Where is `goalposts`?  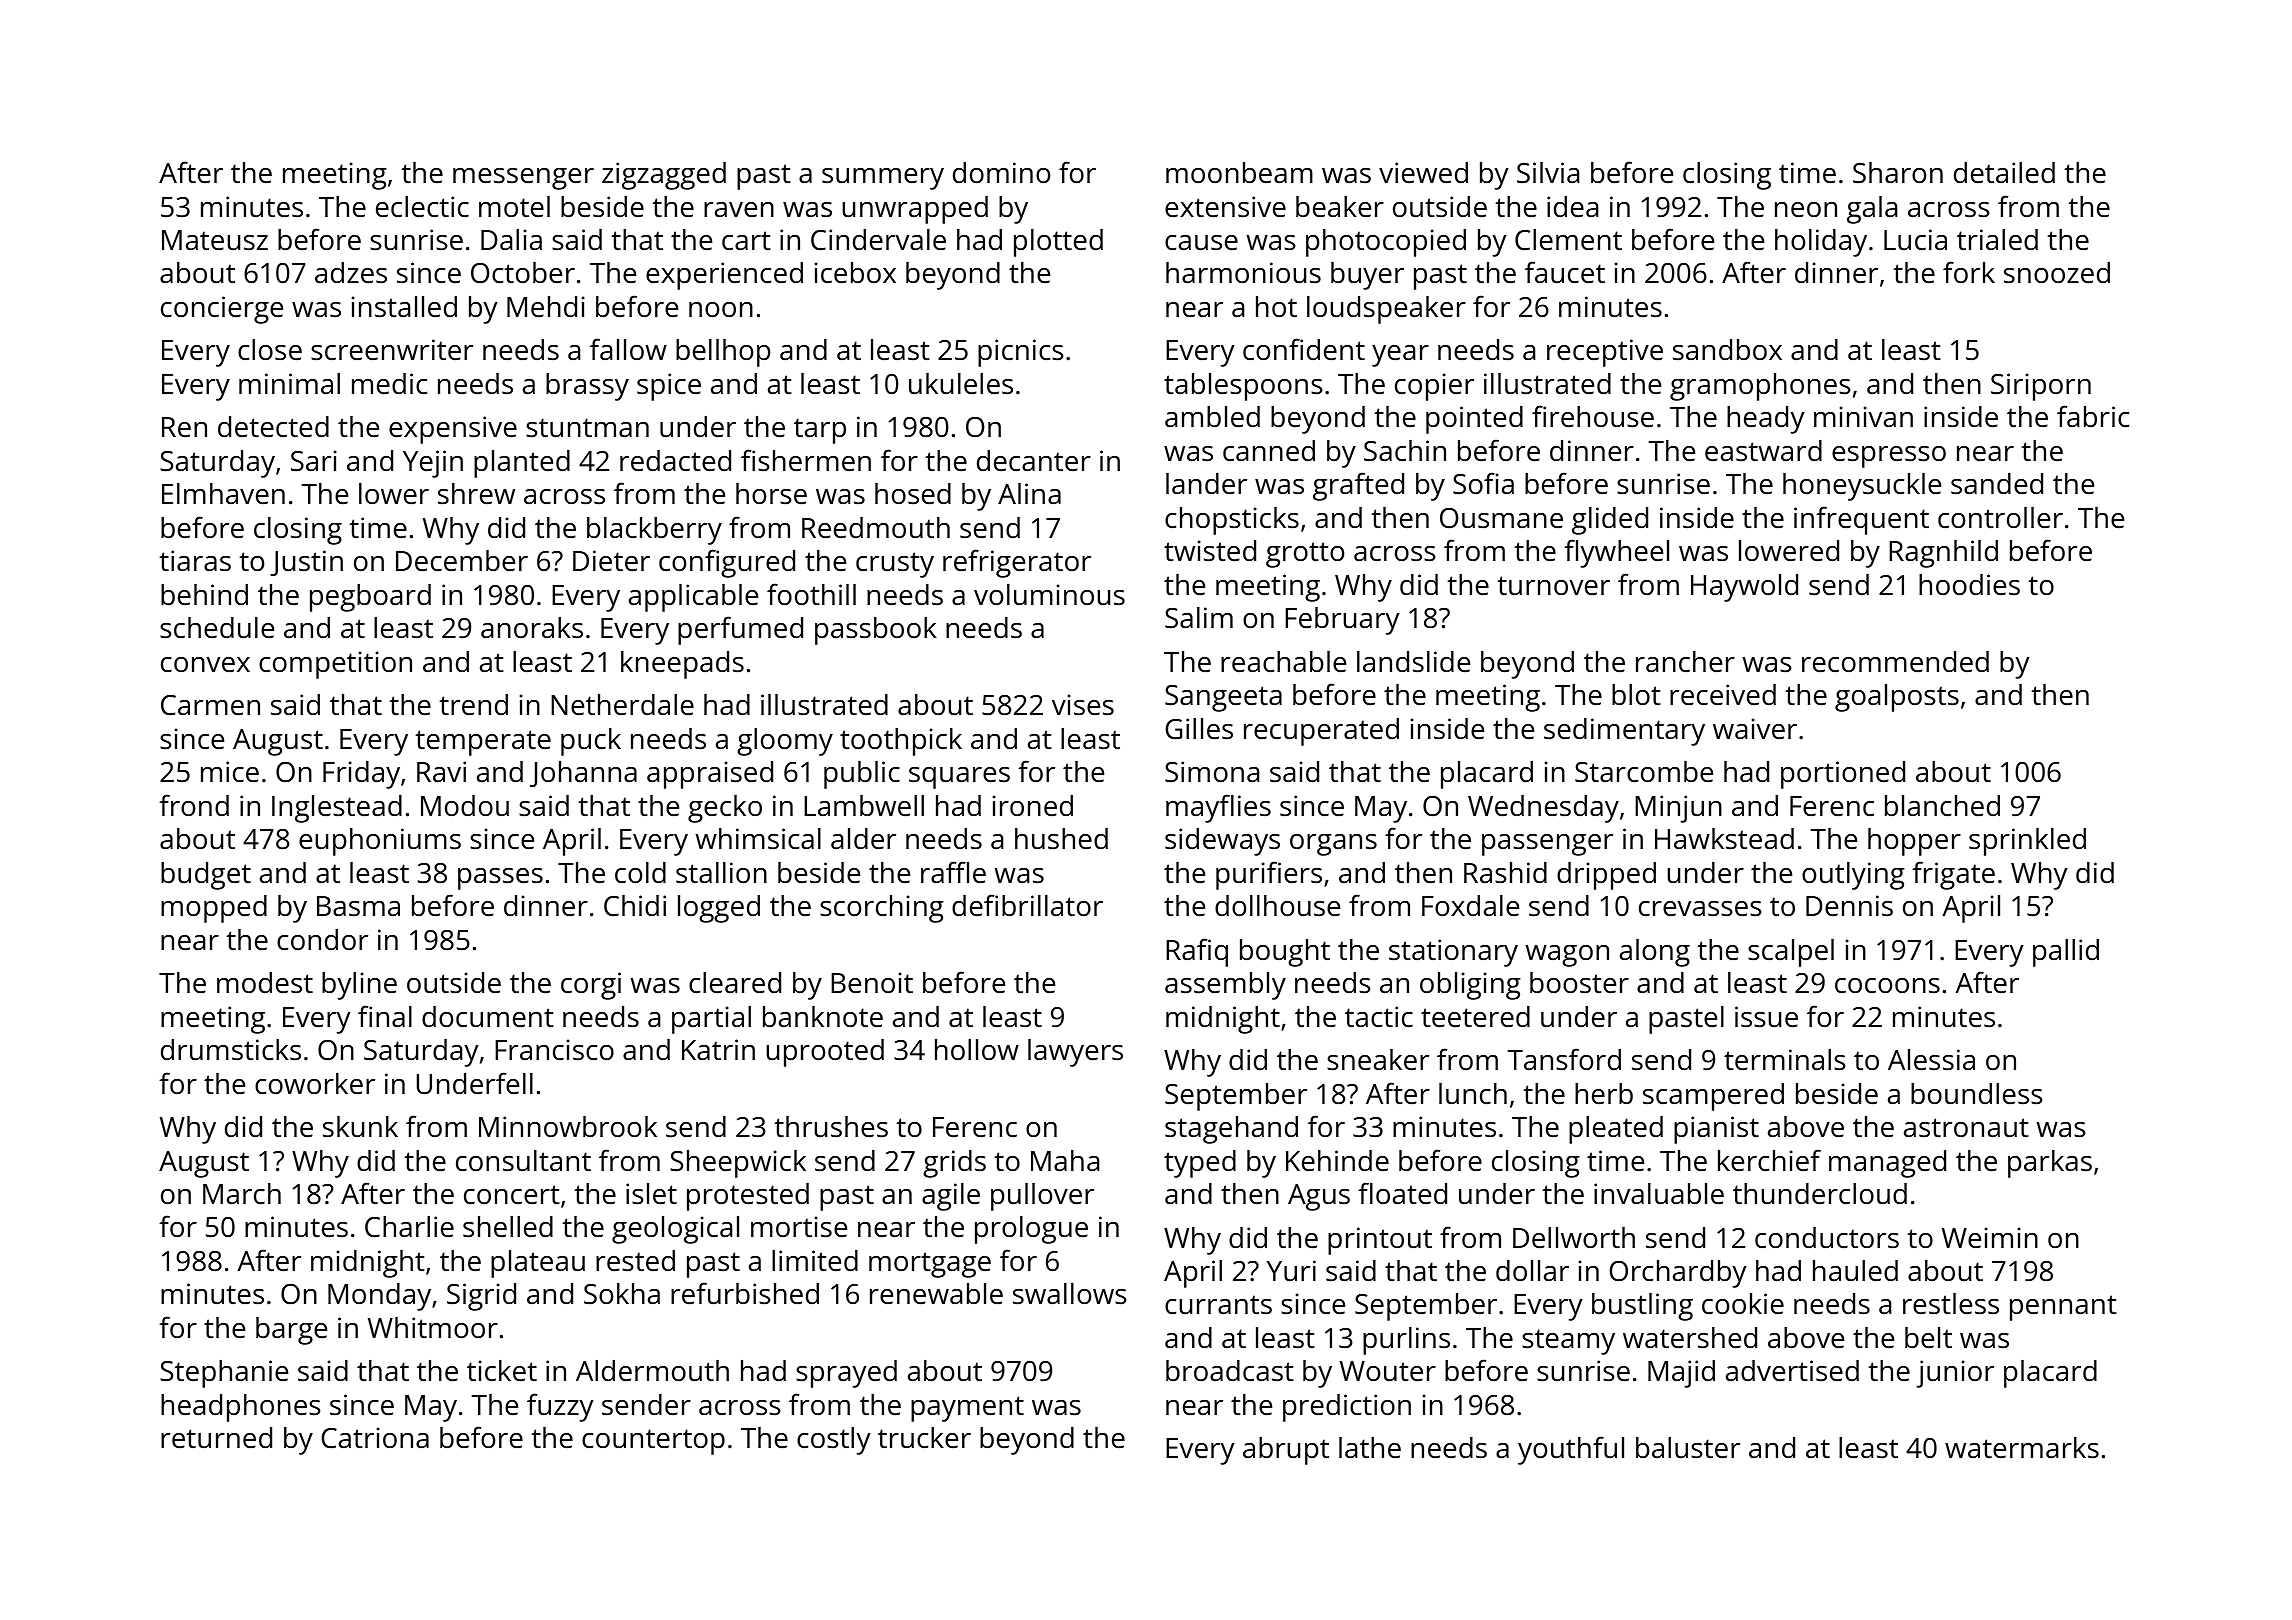
goalposts is located at coordinates (1897, 698).
